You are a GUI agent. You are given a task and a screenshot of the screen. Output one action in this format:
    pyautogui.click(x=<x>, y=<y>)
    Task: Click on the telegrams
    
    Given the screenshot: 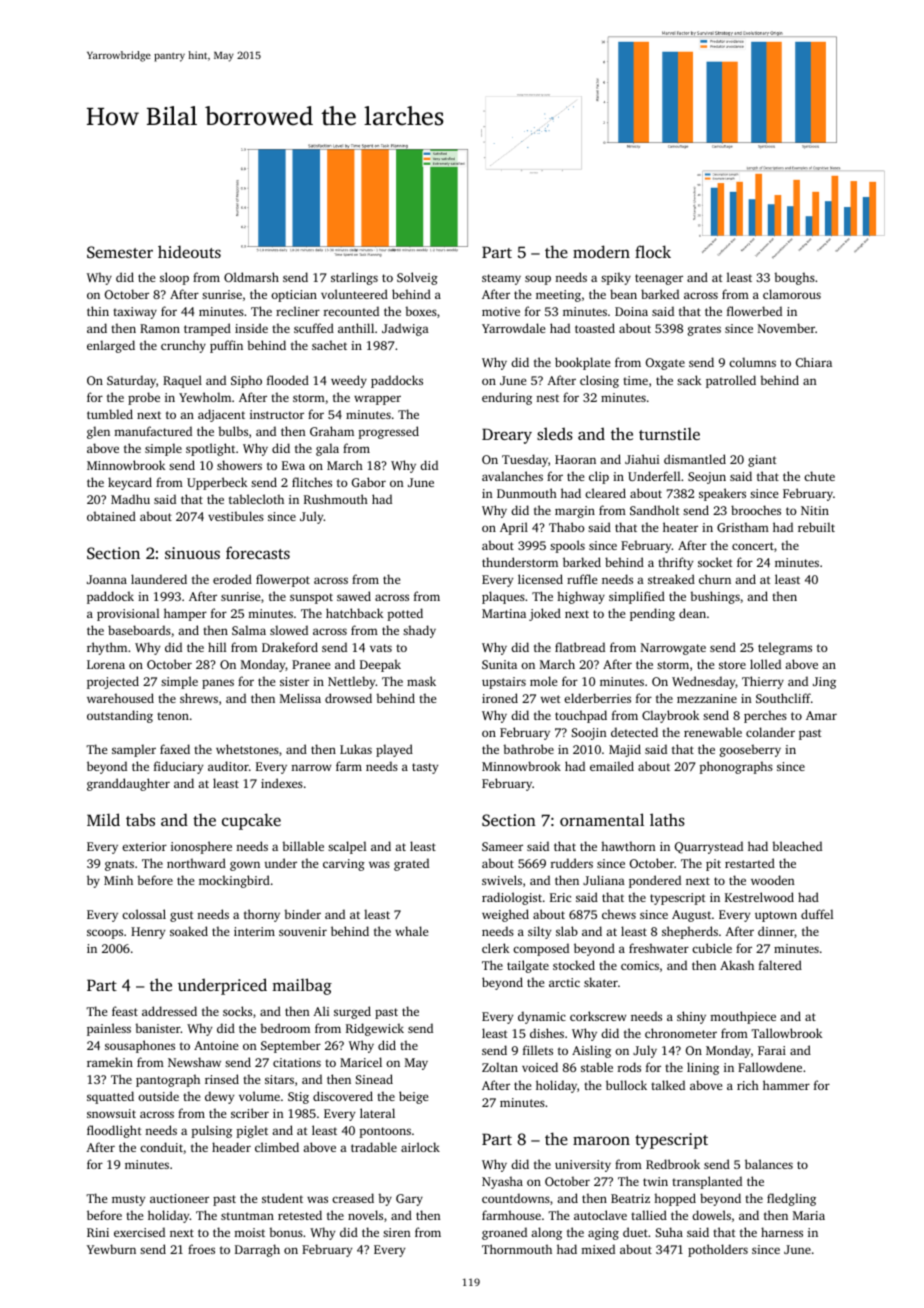 What is the action you would take?
    pyautogui.click(x=785, y=648)
